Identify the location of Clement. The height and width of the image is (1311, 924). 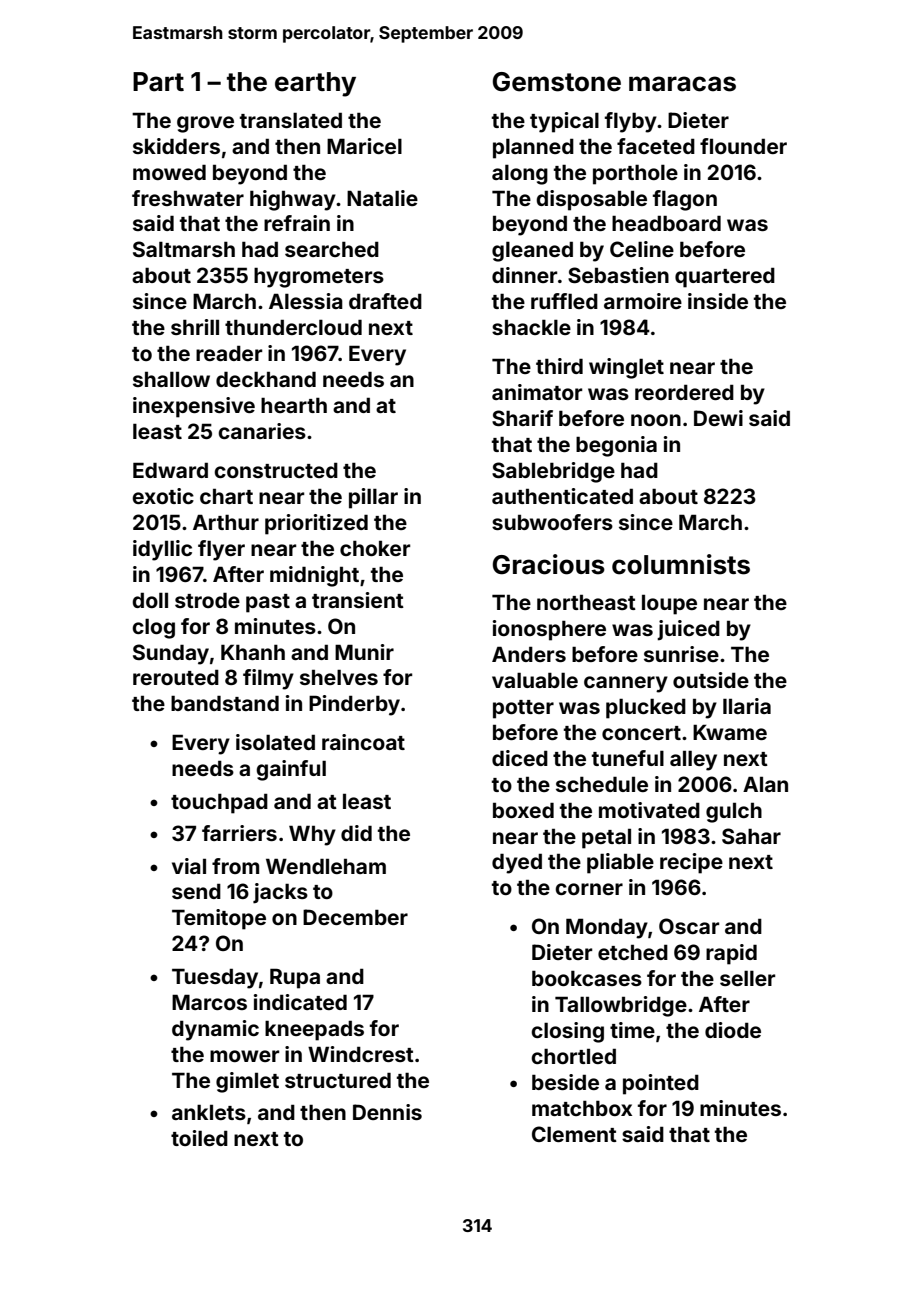
(574, 1134).
